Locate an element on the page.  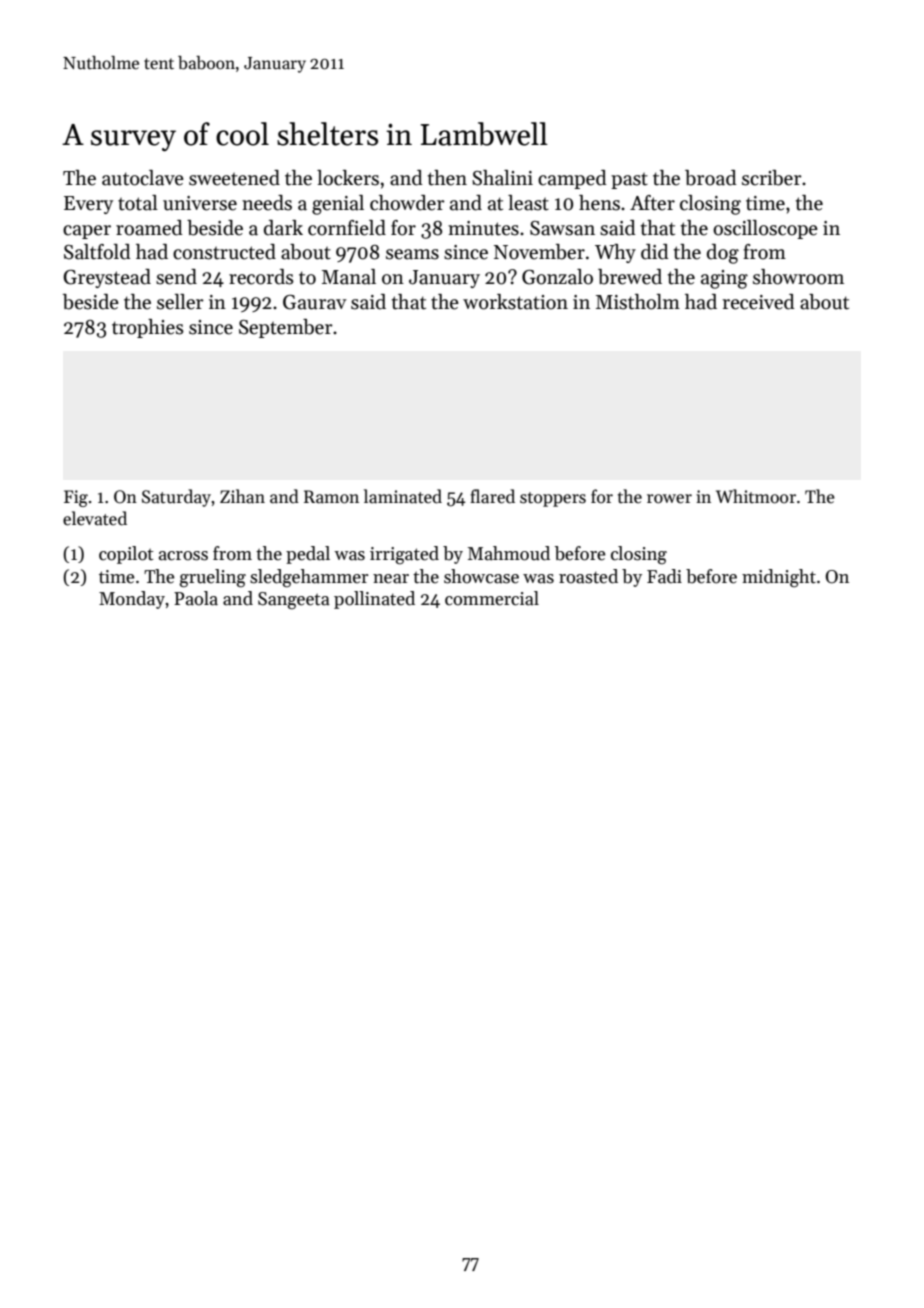
workstation is located at coordinates (515, 302).
